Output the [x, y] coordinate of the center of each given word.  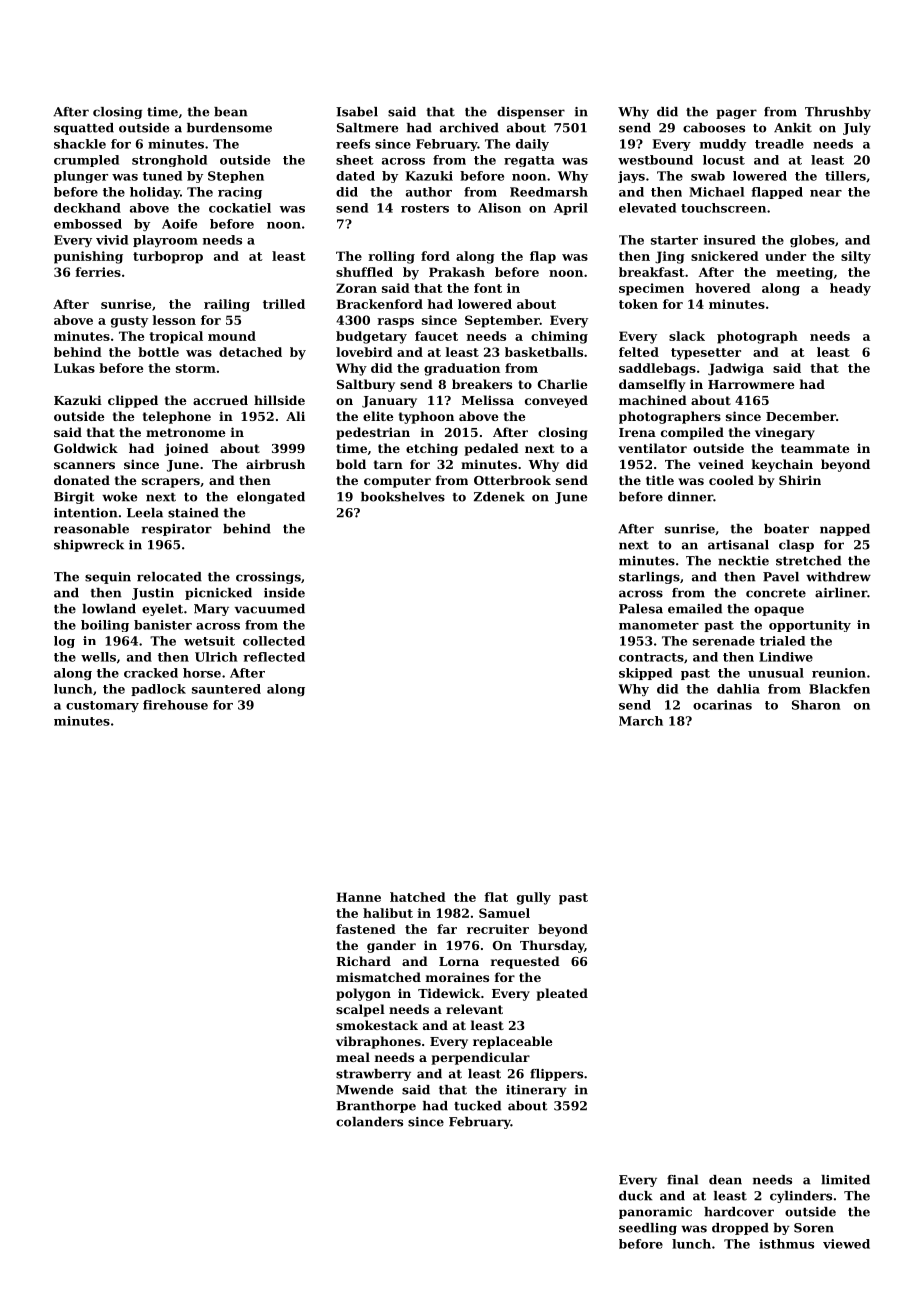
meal [353, 1057]
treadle [779, 144]
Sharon [816, 705]
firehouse [175, 705]
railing [227, 305]
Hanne [358, 897]
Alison [499, 208]
